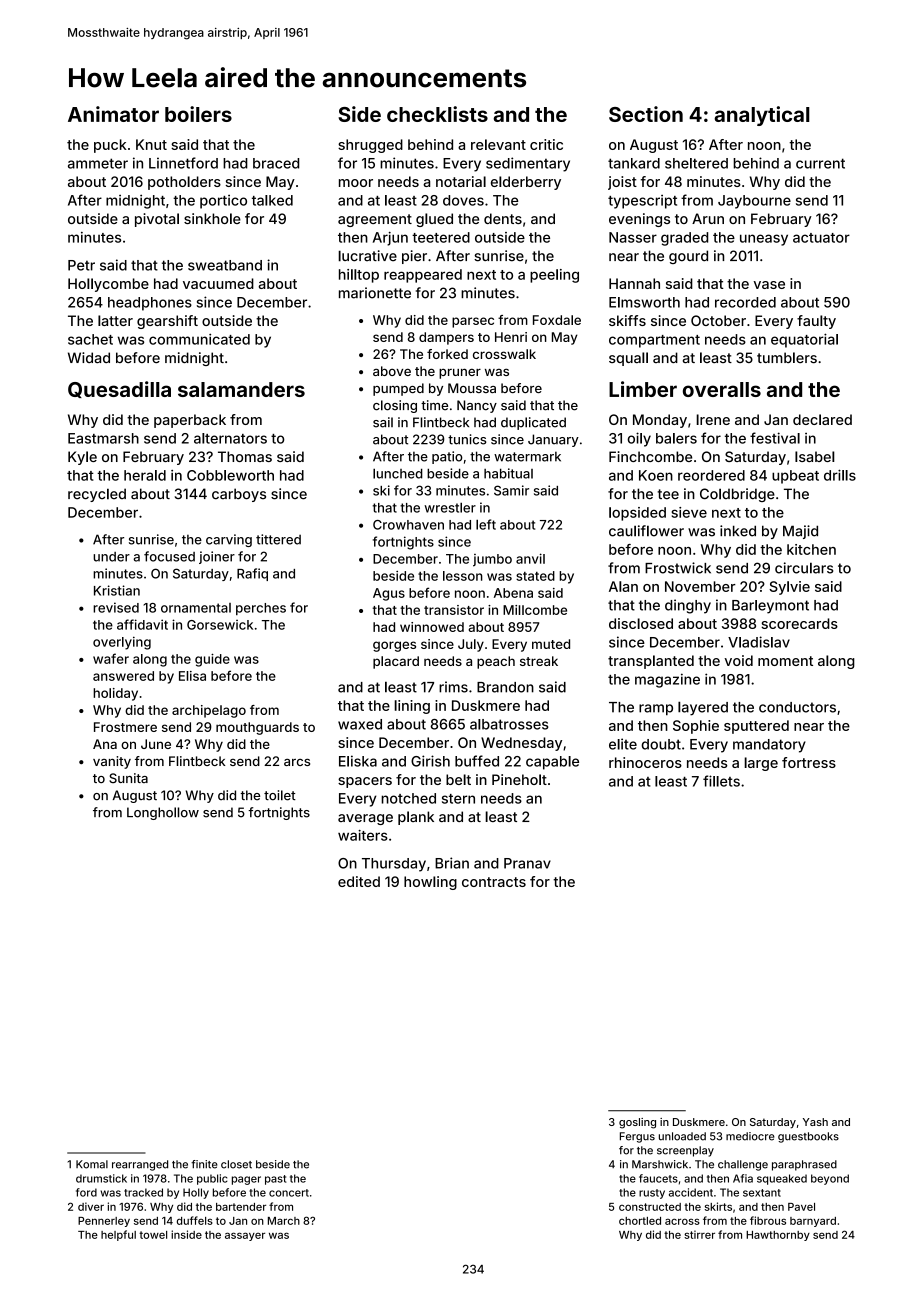  What do you see at coordinates (289, 1193) in the screenshot?
I see `concert` at bounding box center [289, 1193].
